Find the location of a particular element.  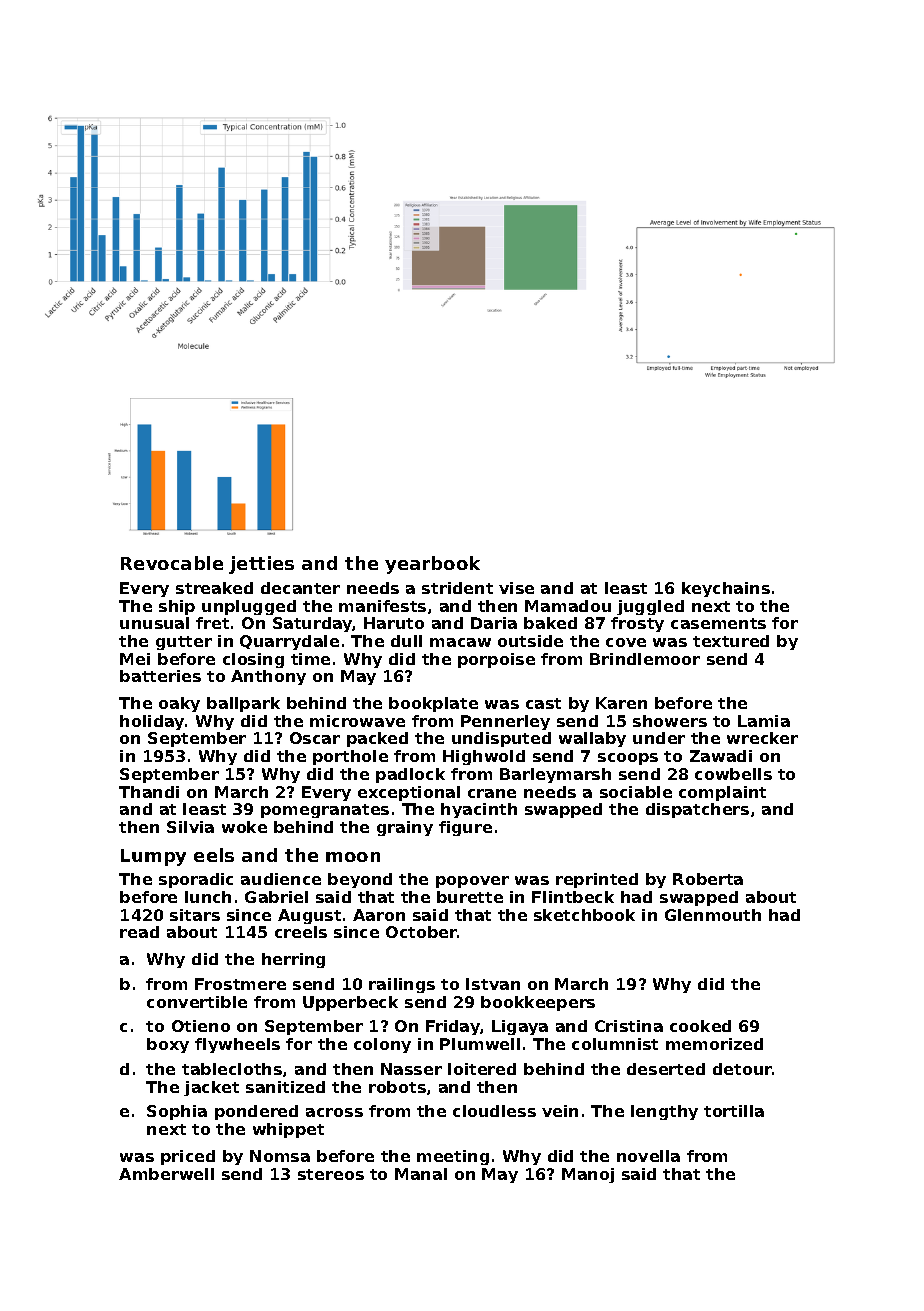

beyond is located at coordinates (360, 880).
